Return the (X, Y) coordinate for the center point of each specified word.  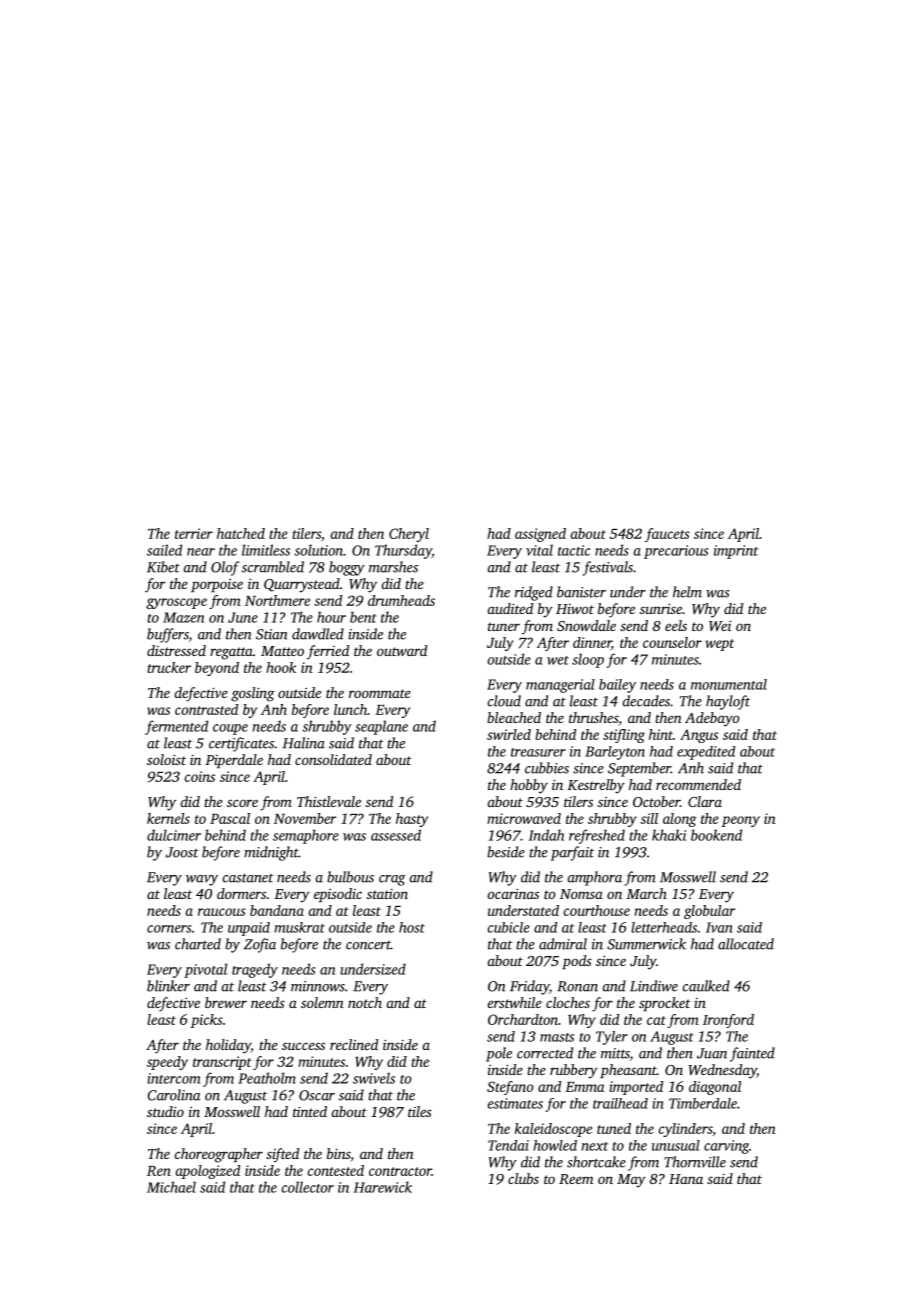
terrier (194, 533)
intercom (173, 1078)
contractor (400, 1171)
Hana (686, 1179)
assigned (540, 535)
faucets (667, 535)
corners (169, 929)
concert (368, 945)
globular (709, 912)
